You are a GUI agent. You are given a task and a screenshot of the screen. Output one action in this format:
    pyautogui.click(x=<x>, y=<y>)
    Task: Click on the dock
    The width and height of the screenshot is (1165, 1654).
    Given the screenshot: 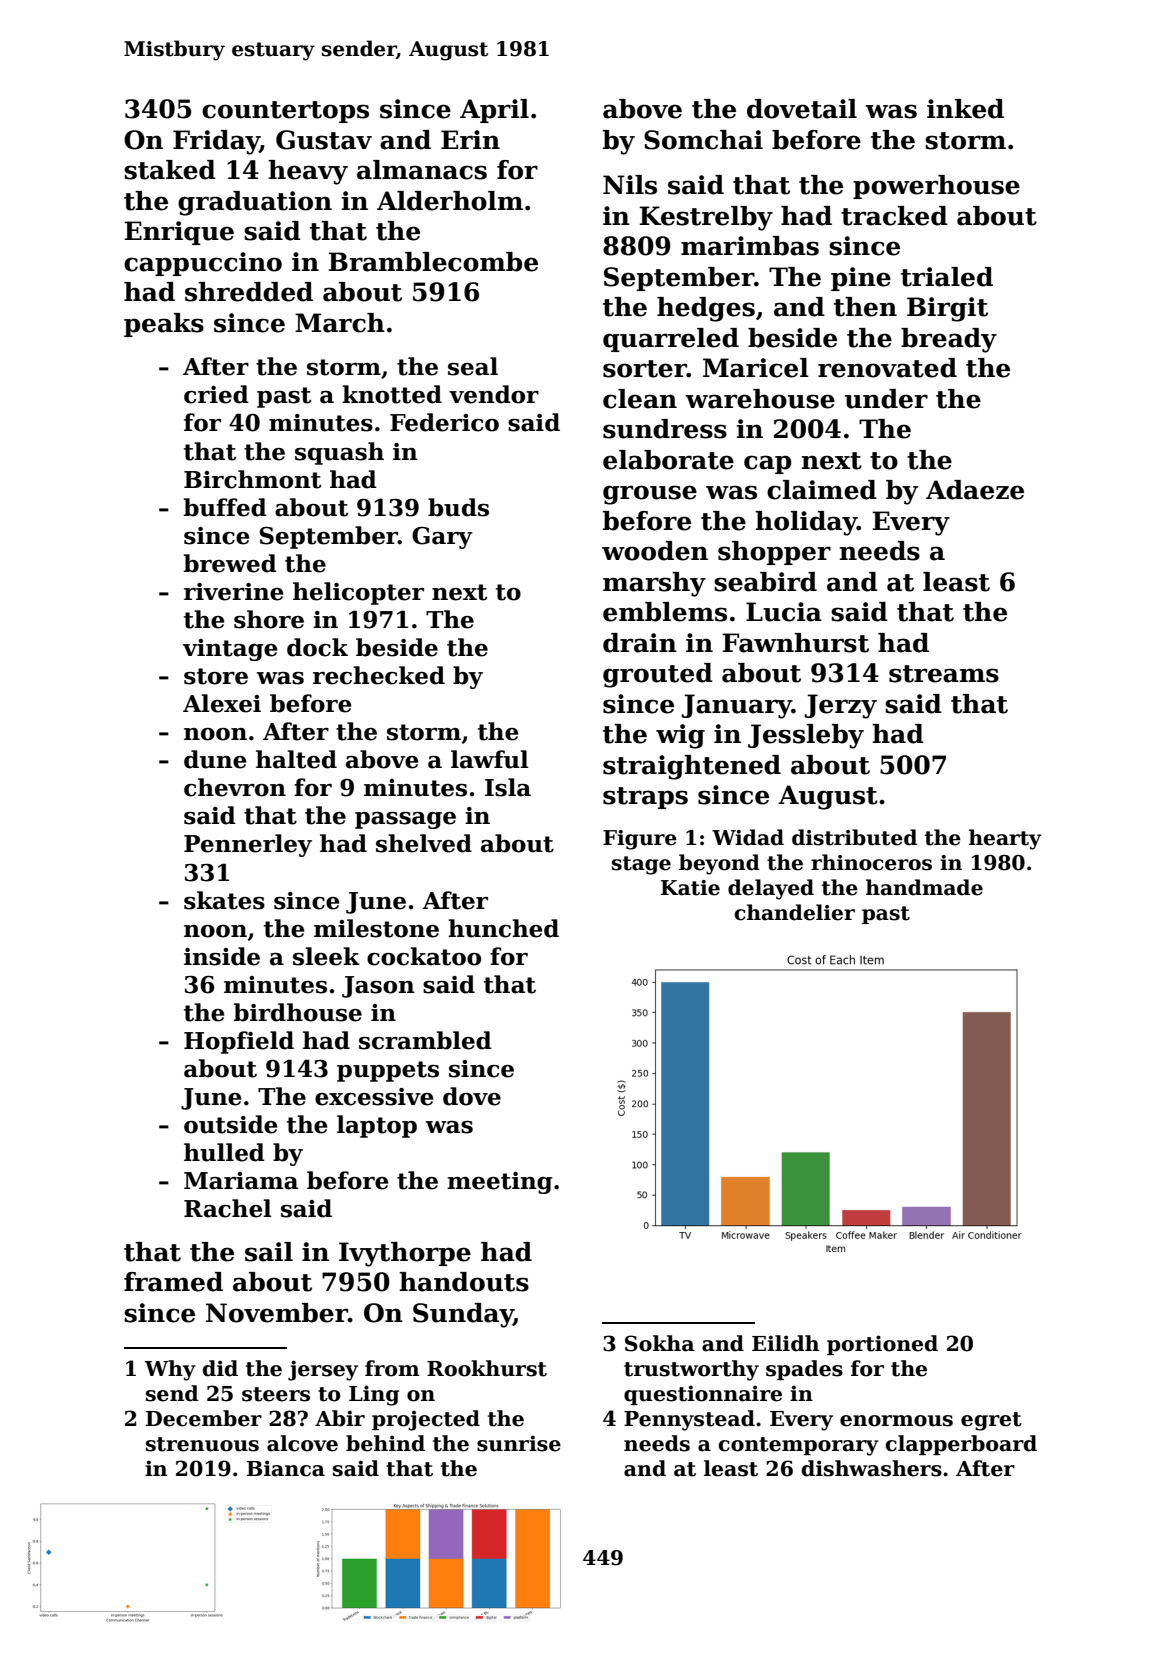 What is the action you would take?
    pyautogui.click(x=317, y=647)
